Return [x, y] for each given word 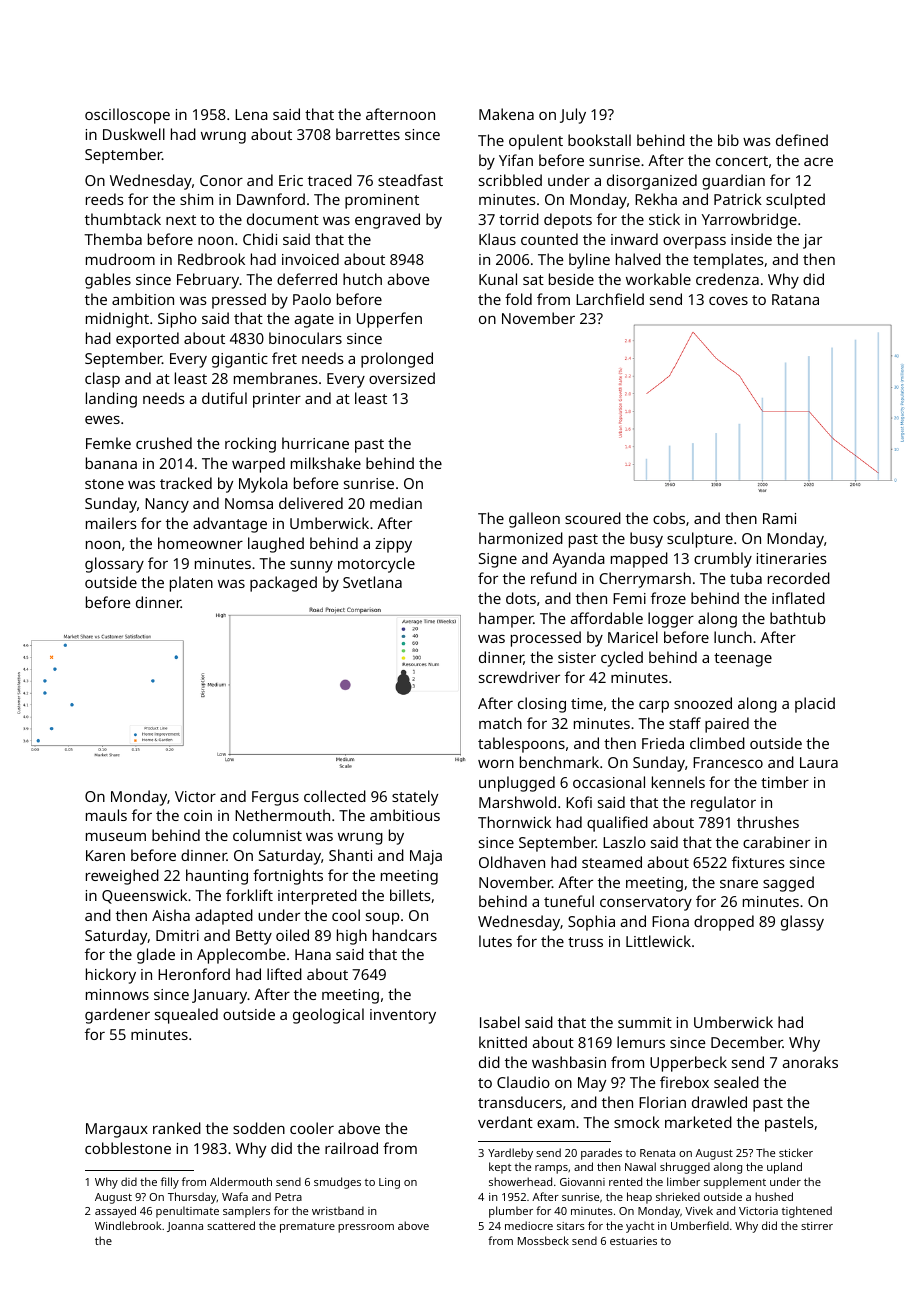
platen [191, 584]
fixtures [758, 862]
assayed [115, 1212]
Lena [251, 114]
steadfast [410, 180]
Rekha [656, 199]
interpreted [317, 897]
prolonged [397, 360]
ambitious [405, 815]
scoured [593, 518]
